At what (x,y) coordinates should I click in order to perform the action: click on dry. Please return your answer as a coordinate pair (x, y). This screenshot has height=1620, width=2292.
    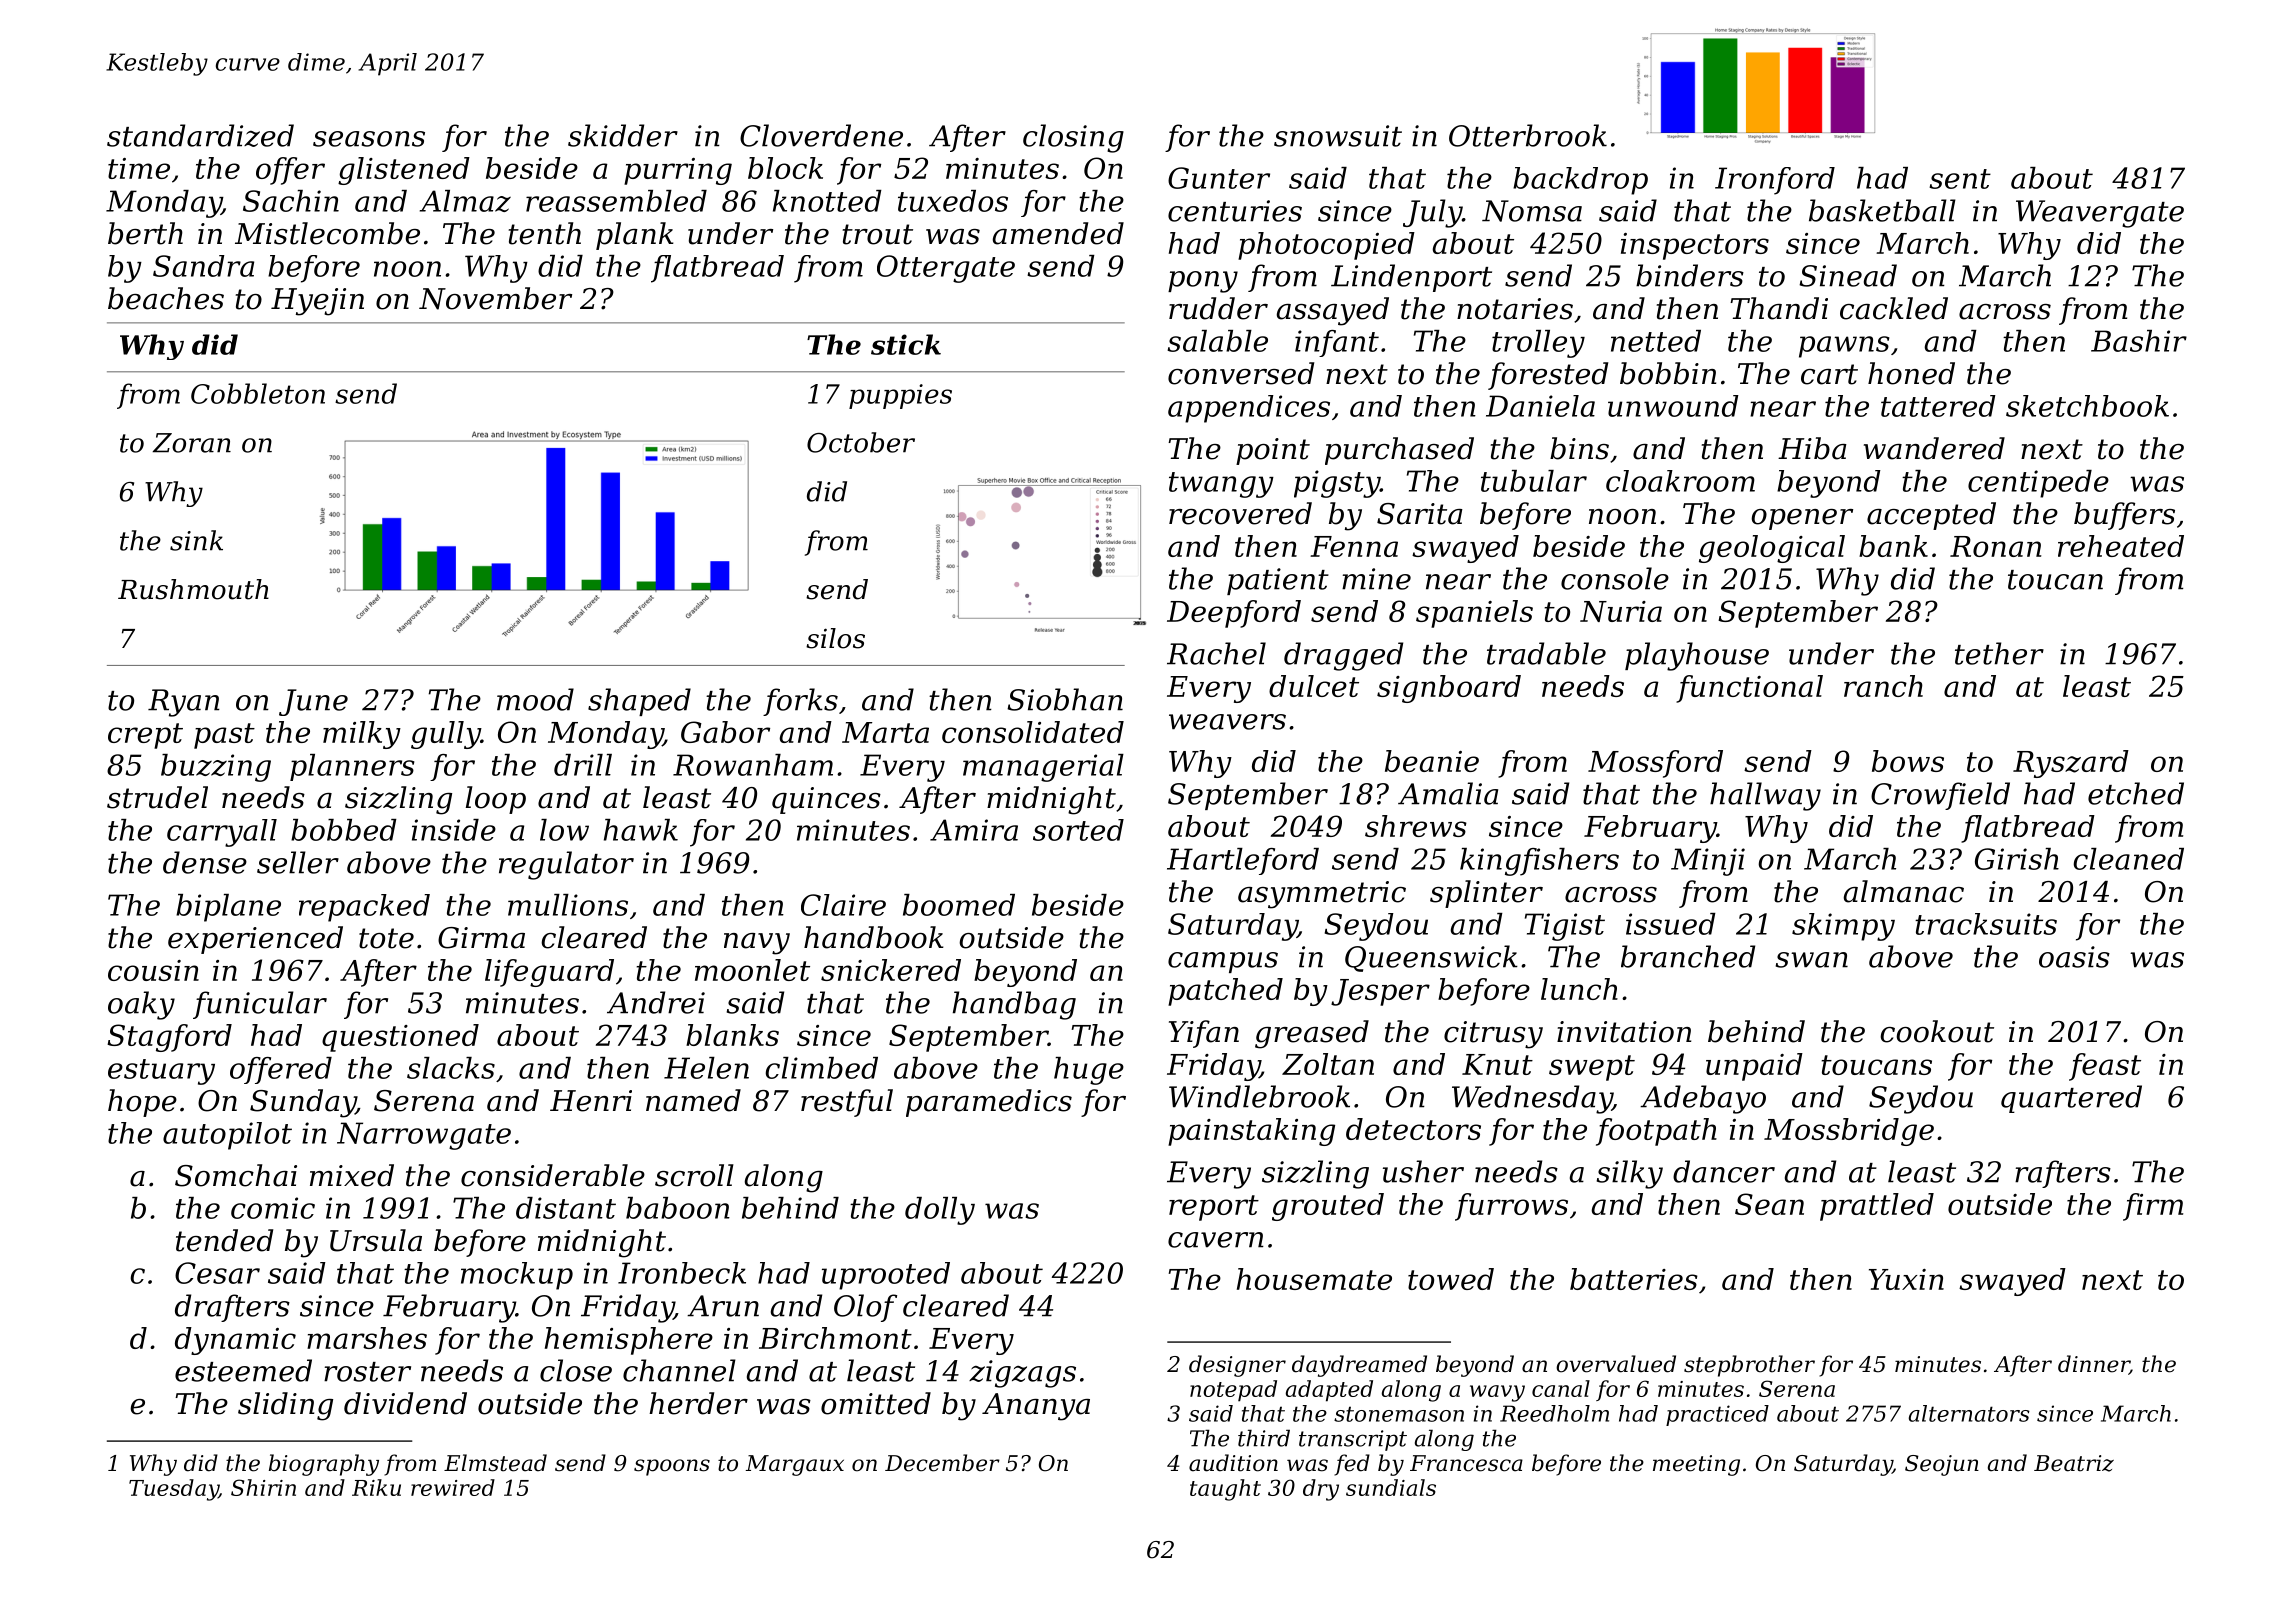
    Looking at the image, I should click on (1321, 1490).
